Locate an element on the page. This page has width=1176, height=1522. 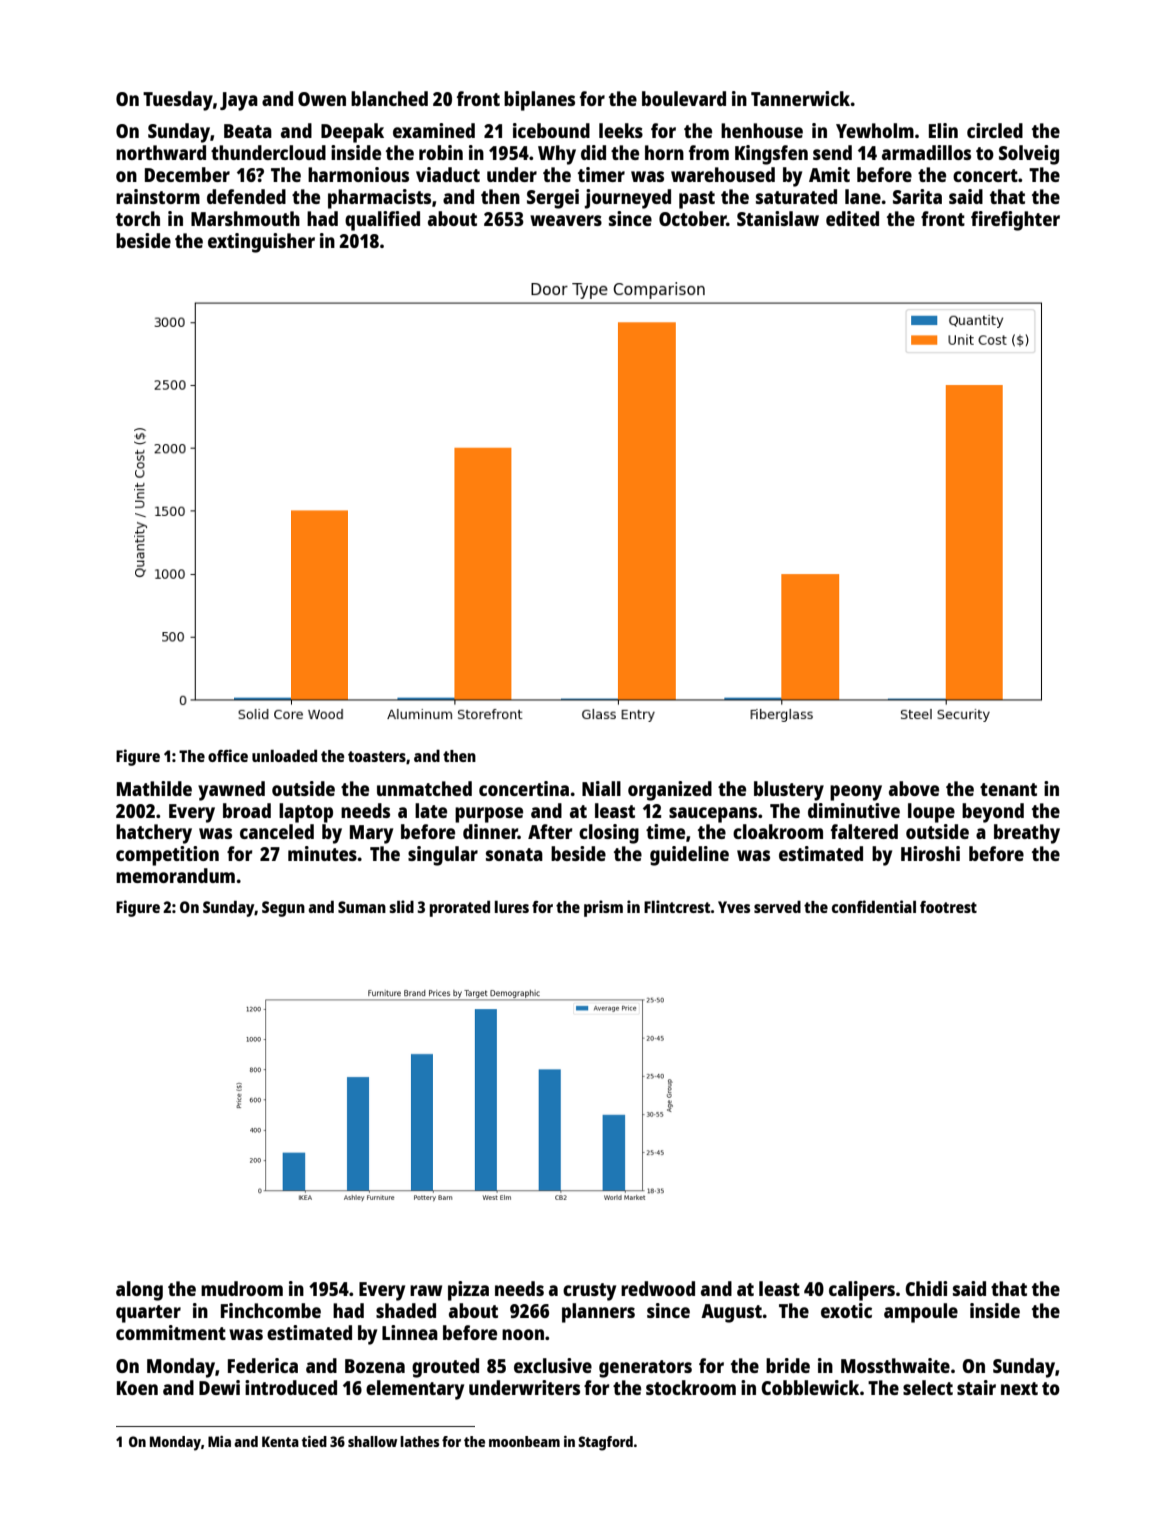
edited is located at coordinates (852, 218).
